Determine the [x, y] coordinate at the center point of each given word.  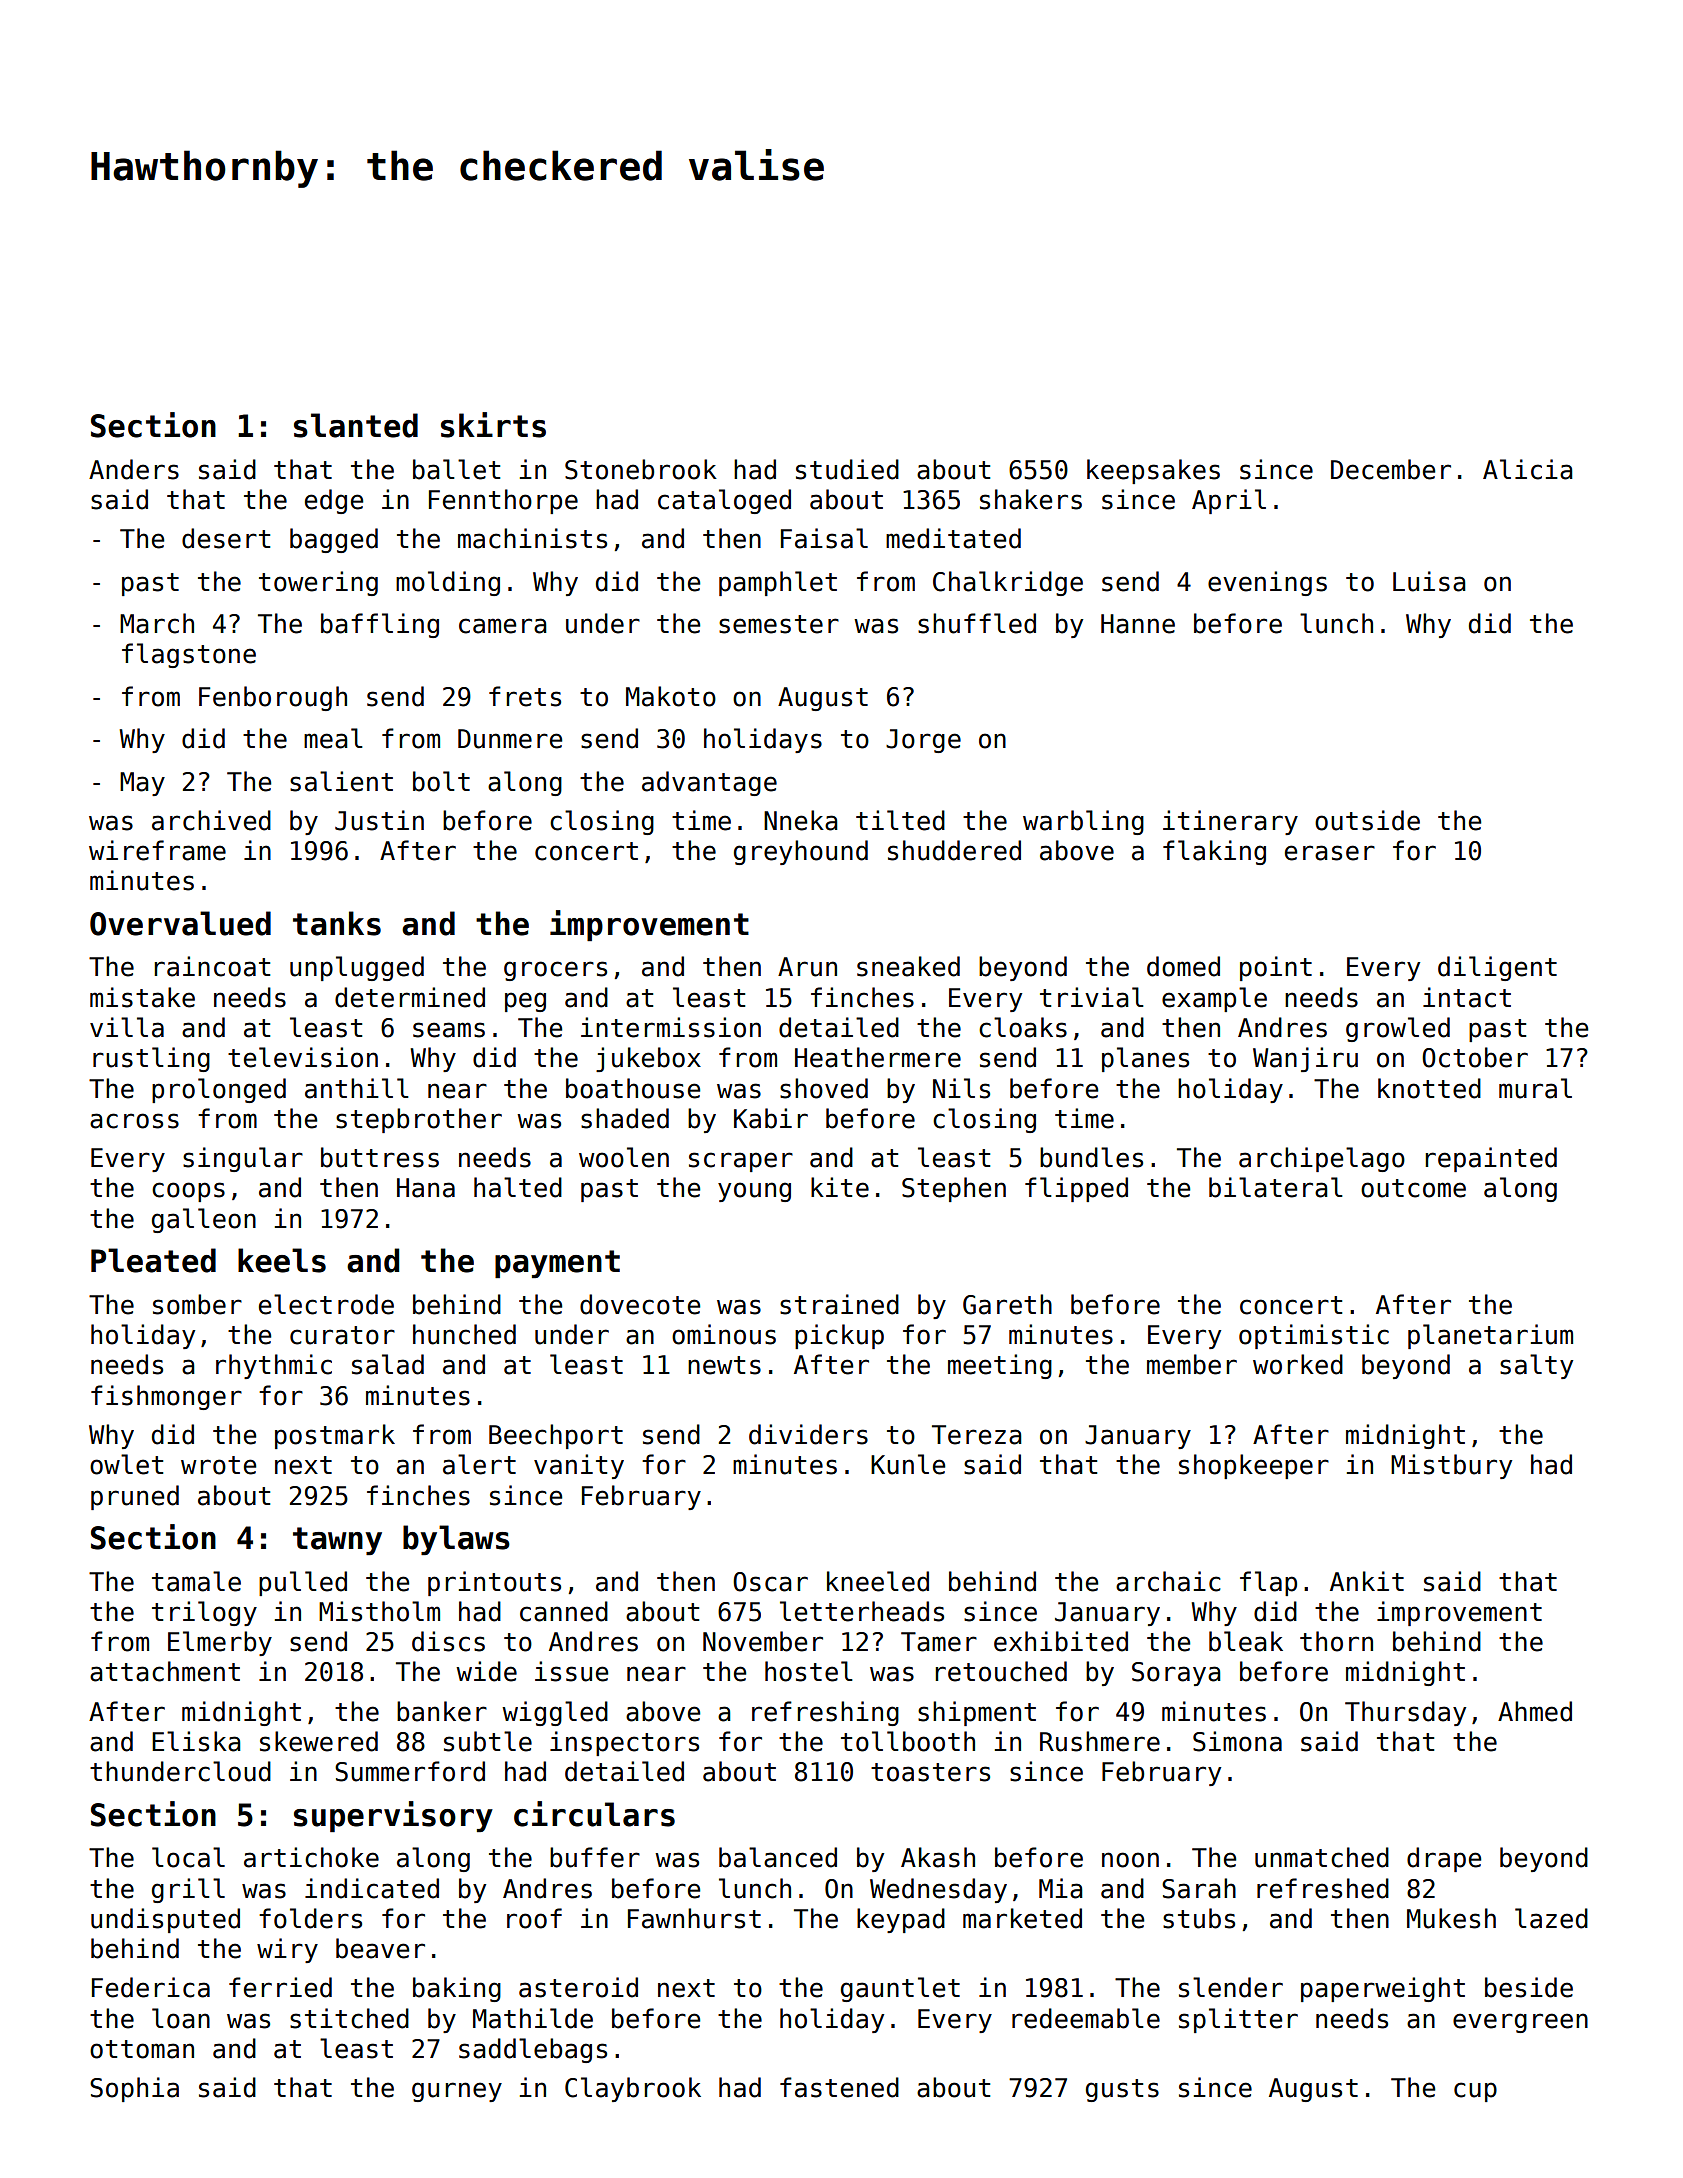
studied [847, 469]
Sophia [134, 2089]
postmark [335, 1436]
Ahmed [1535, 1711]
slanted [356, 425]
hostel [809, 1671]
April [1229, 501]
